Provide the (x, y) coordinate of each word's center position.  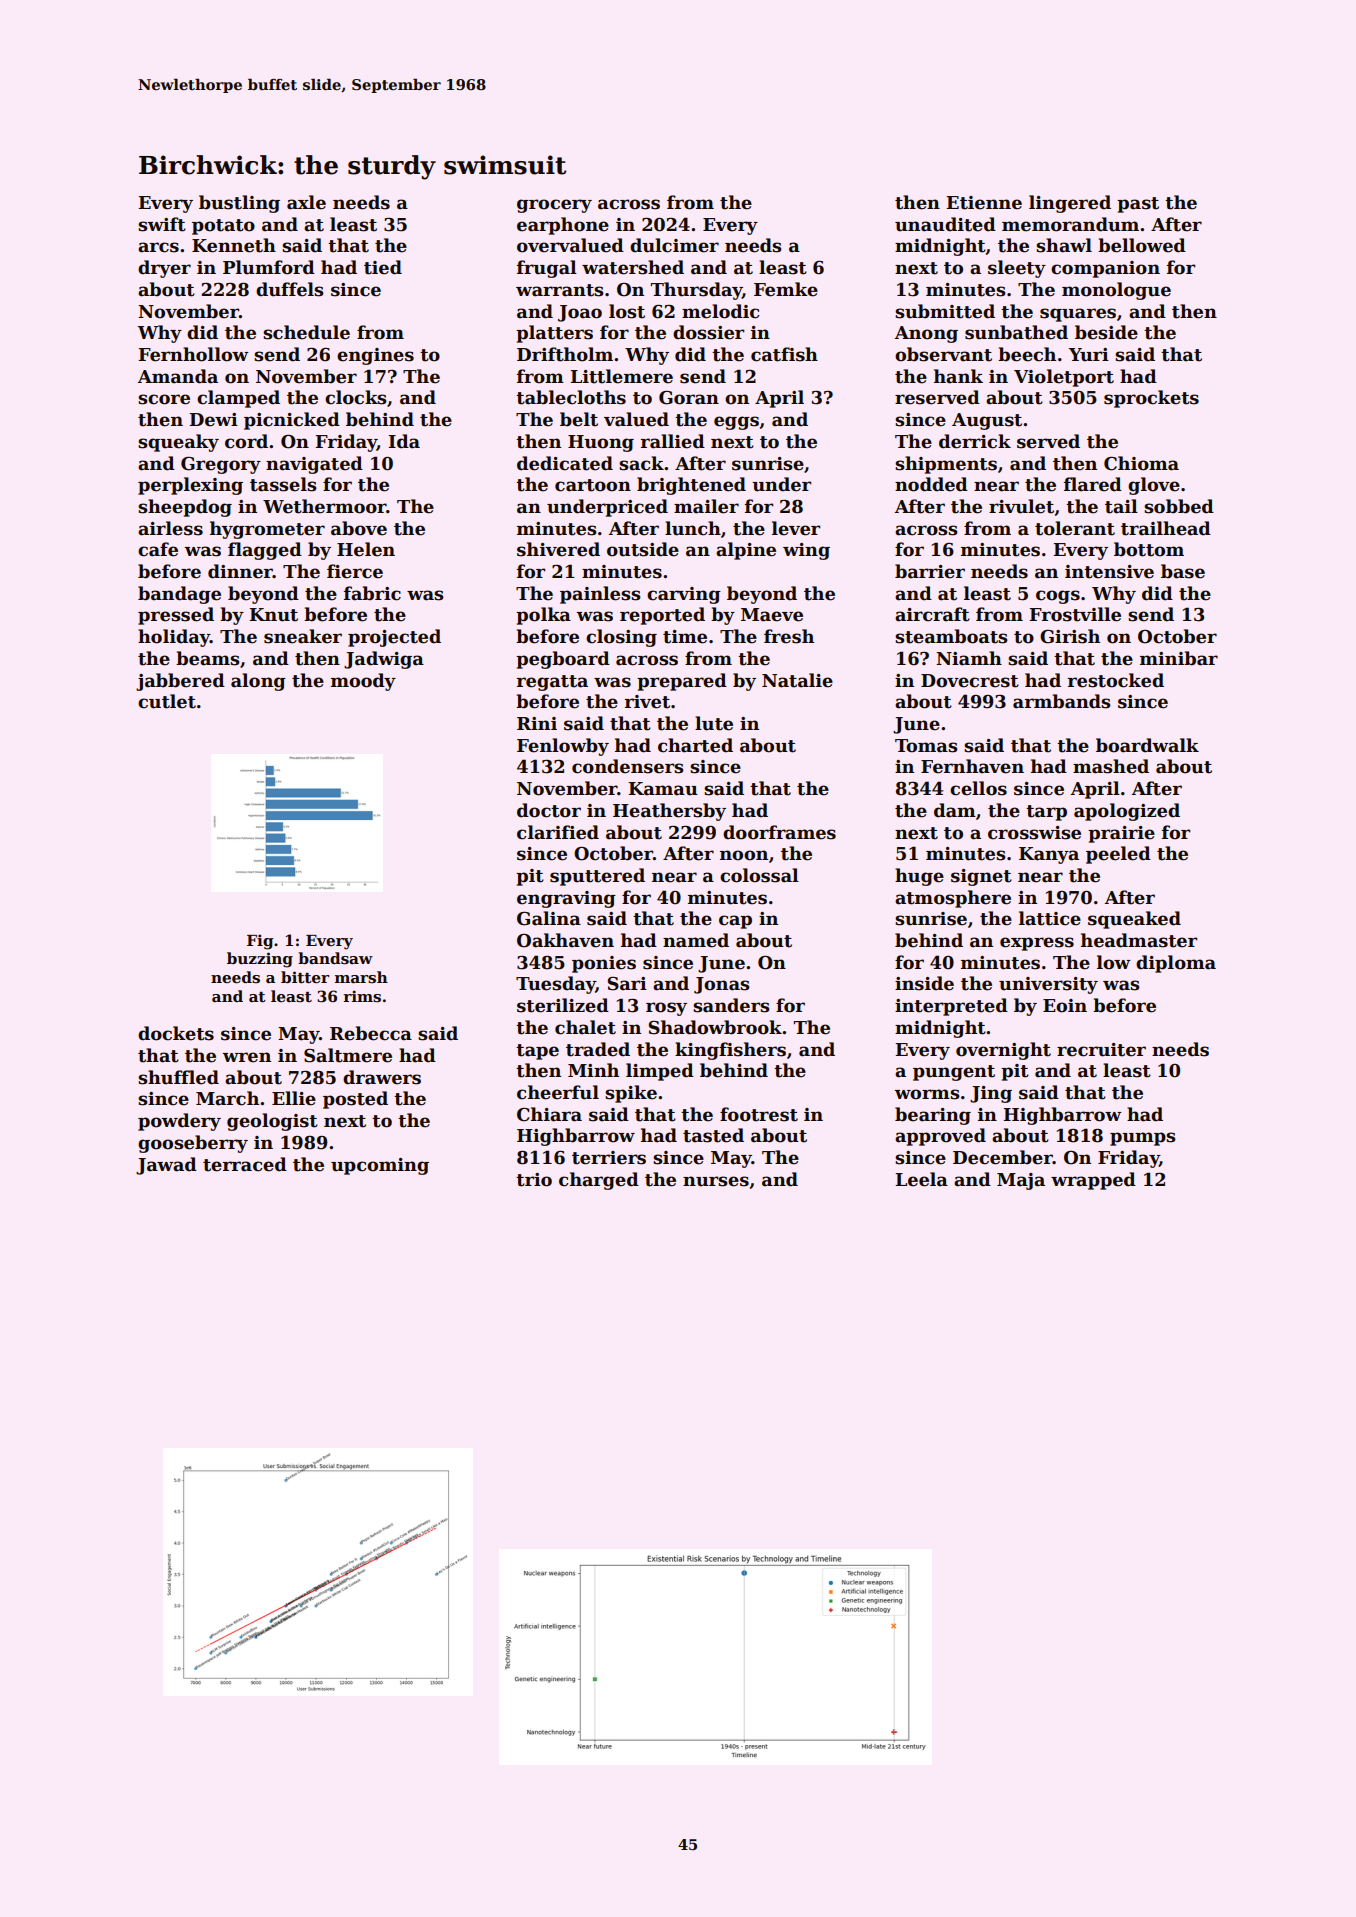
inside (924, 983)
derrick (975, 441)
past (1138, 205)
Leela (921, 1179)
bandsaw (335, 958)
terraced (245, 1164)
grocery (554, 206)
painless (600, 595)
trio (534, 1180)
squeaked (1134, 920)
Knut (273, 615)
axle (306, 202)
